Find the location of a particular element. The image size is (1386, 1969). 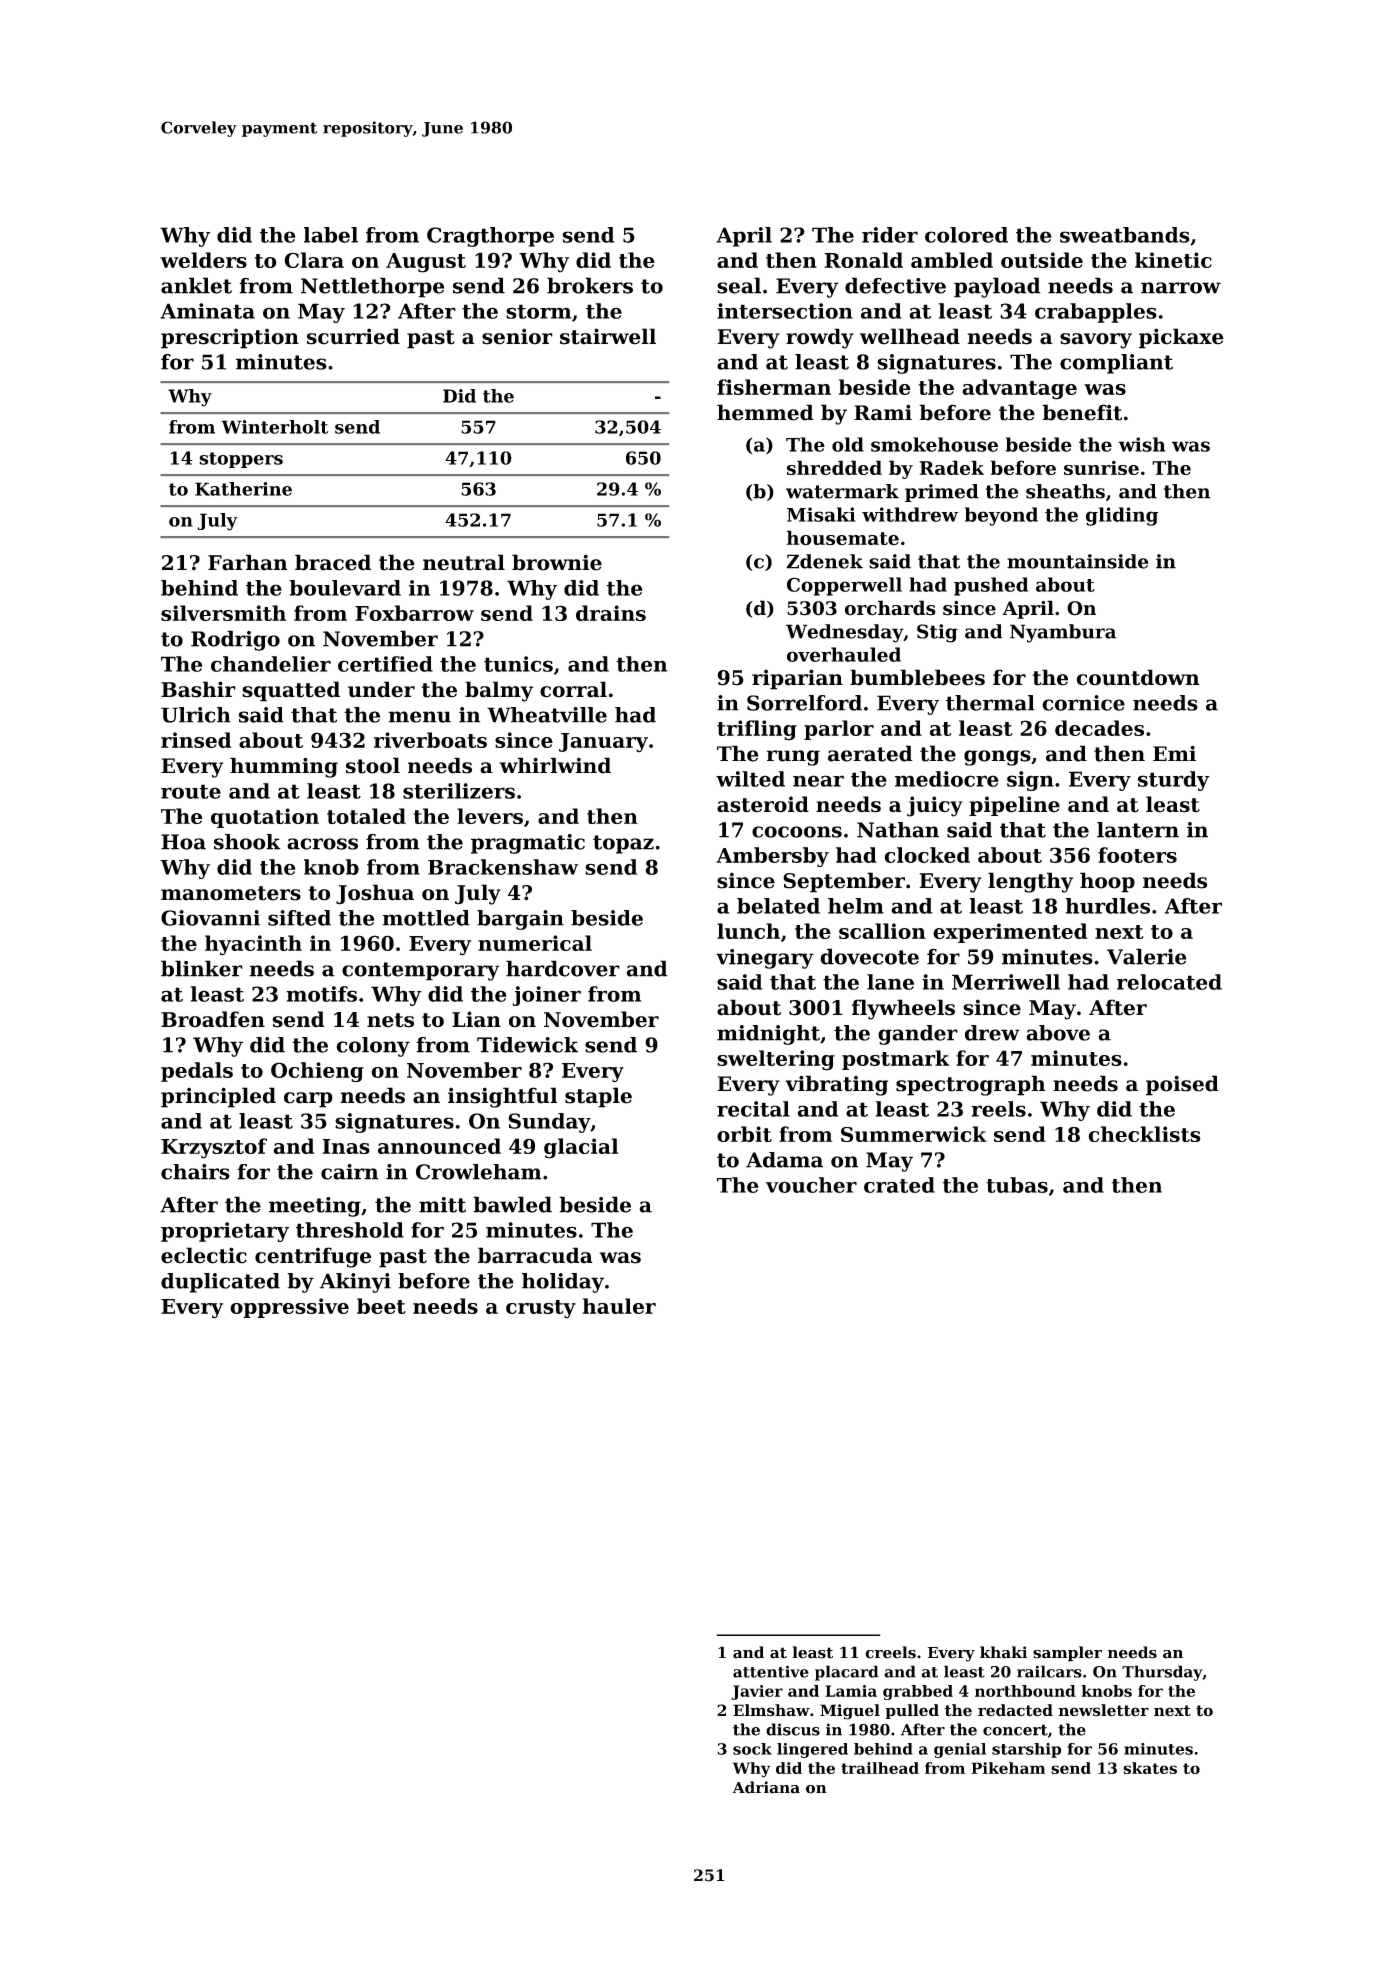

stairwell is located at coordinates (608, 336).
